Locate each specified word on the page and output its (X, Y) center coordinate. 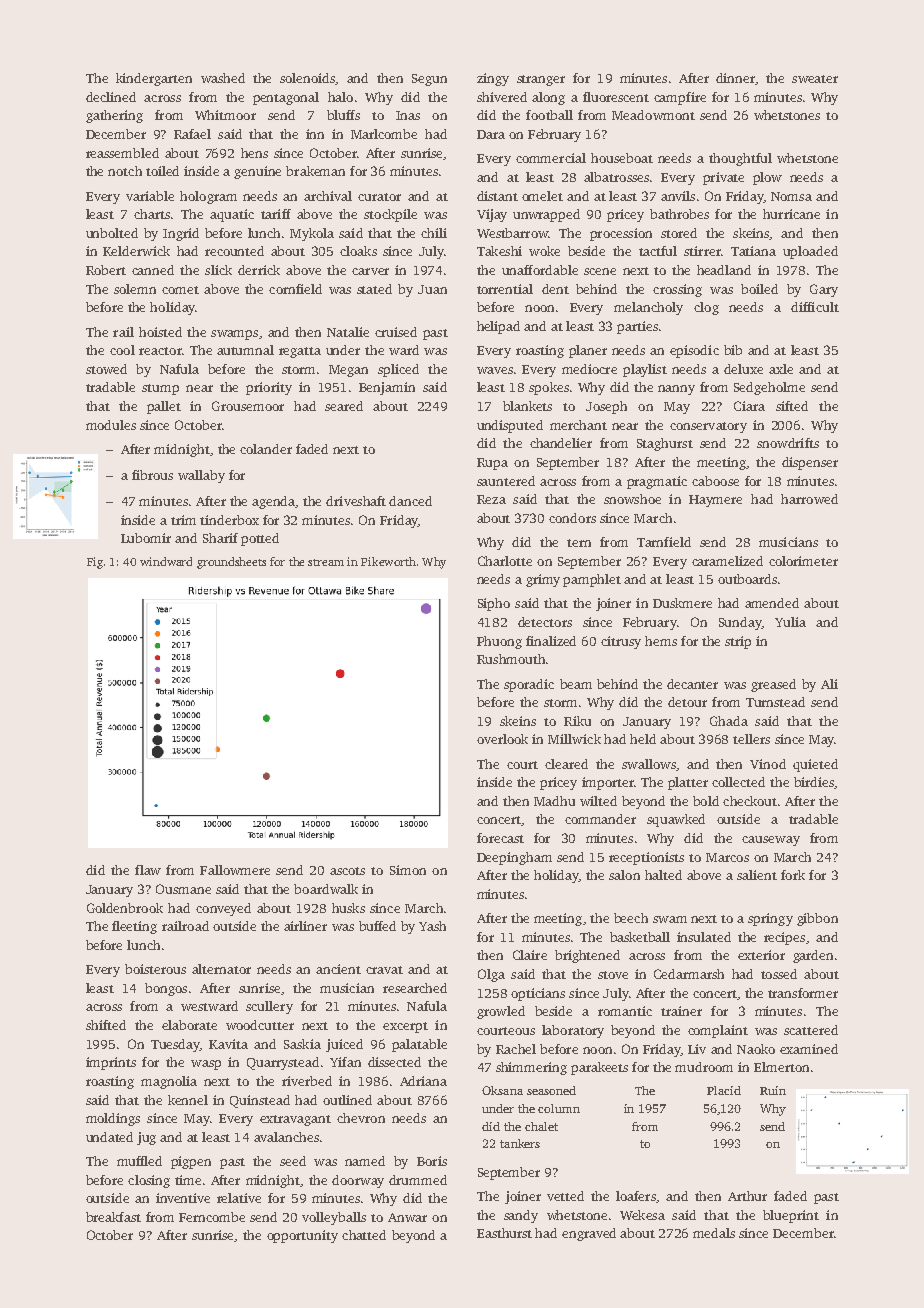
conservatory (708, 427)
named (365, 1161)
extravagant (295, 1120)
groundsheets (231, 563)
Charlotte (505, 561)
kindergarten (154, 79)
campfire (680, 98)
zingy (493, 79)
